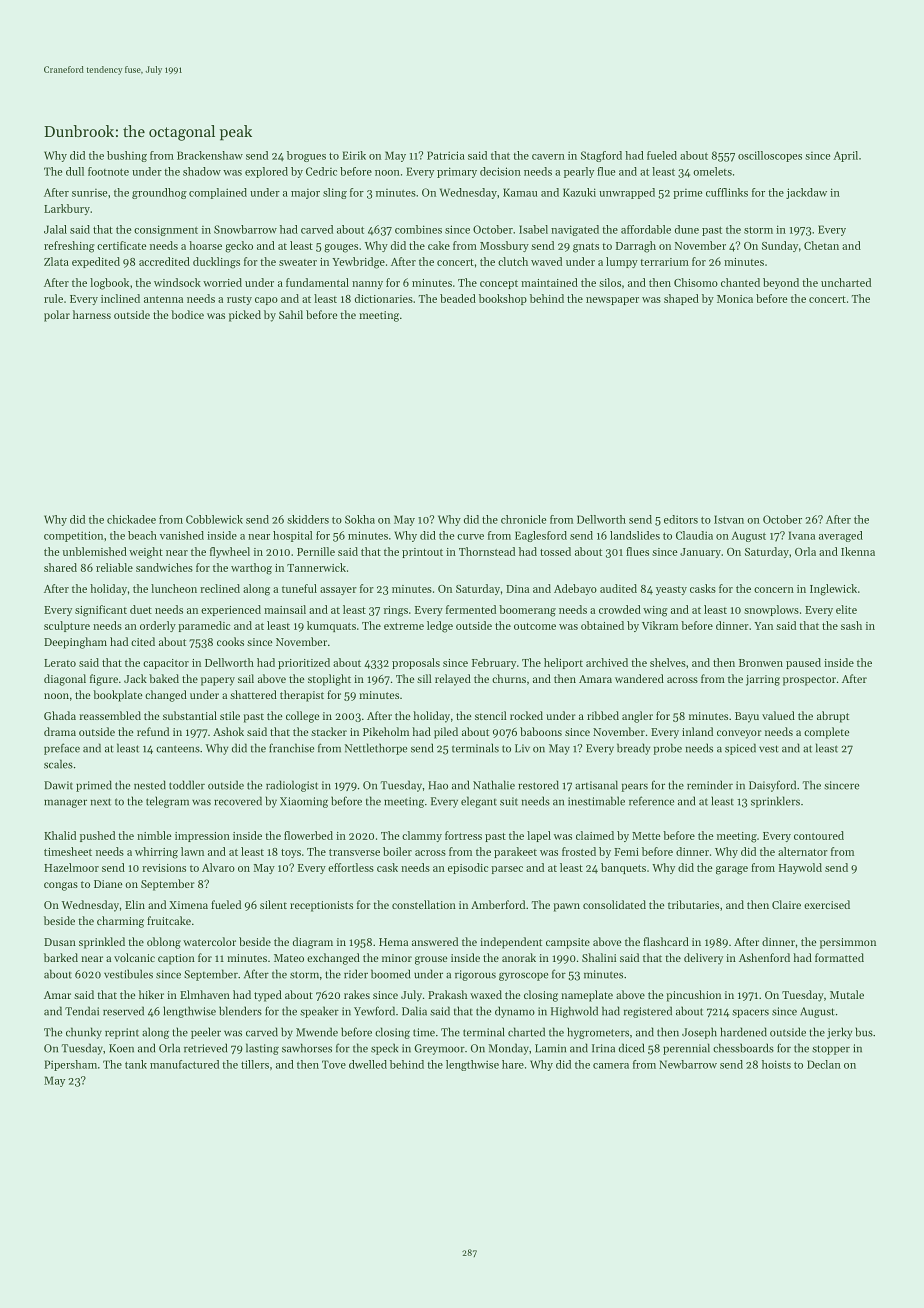 The height and width of the screenshot is (1308, 924). I want to click on exercised, so click(827, 904).
